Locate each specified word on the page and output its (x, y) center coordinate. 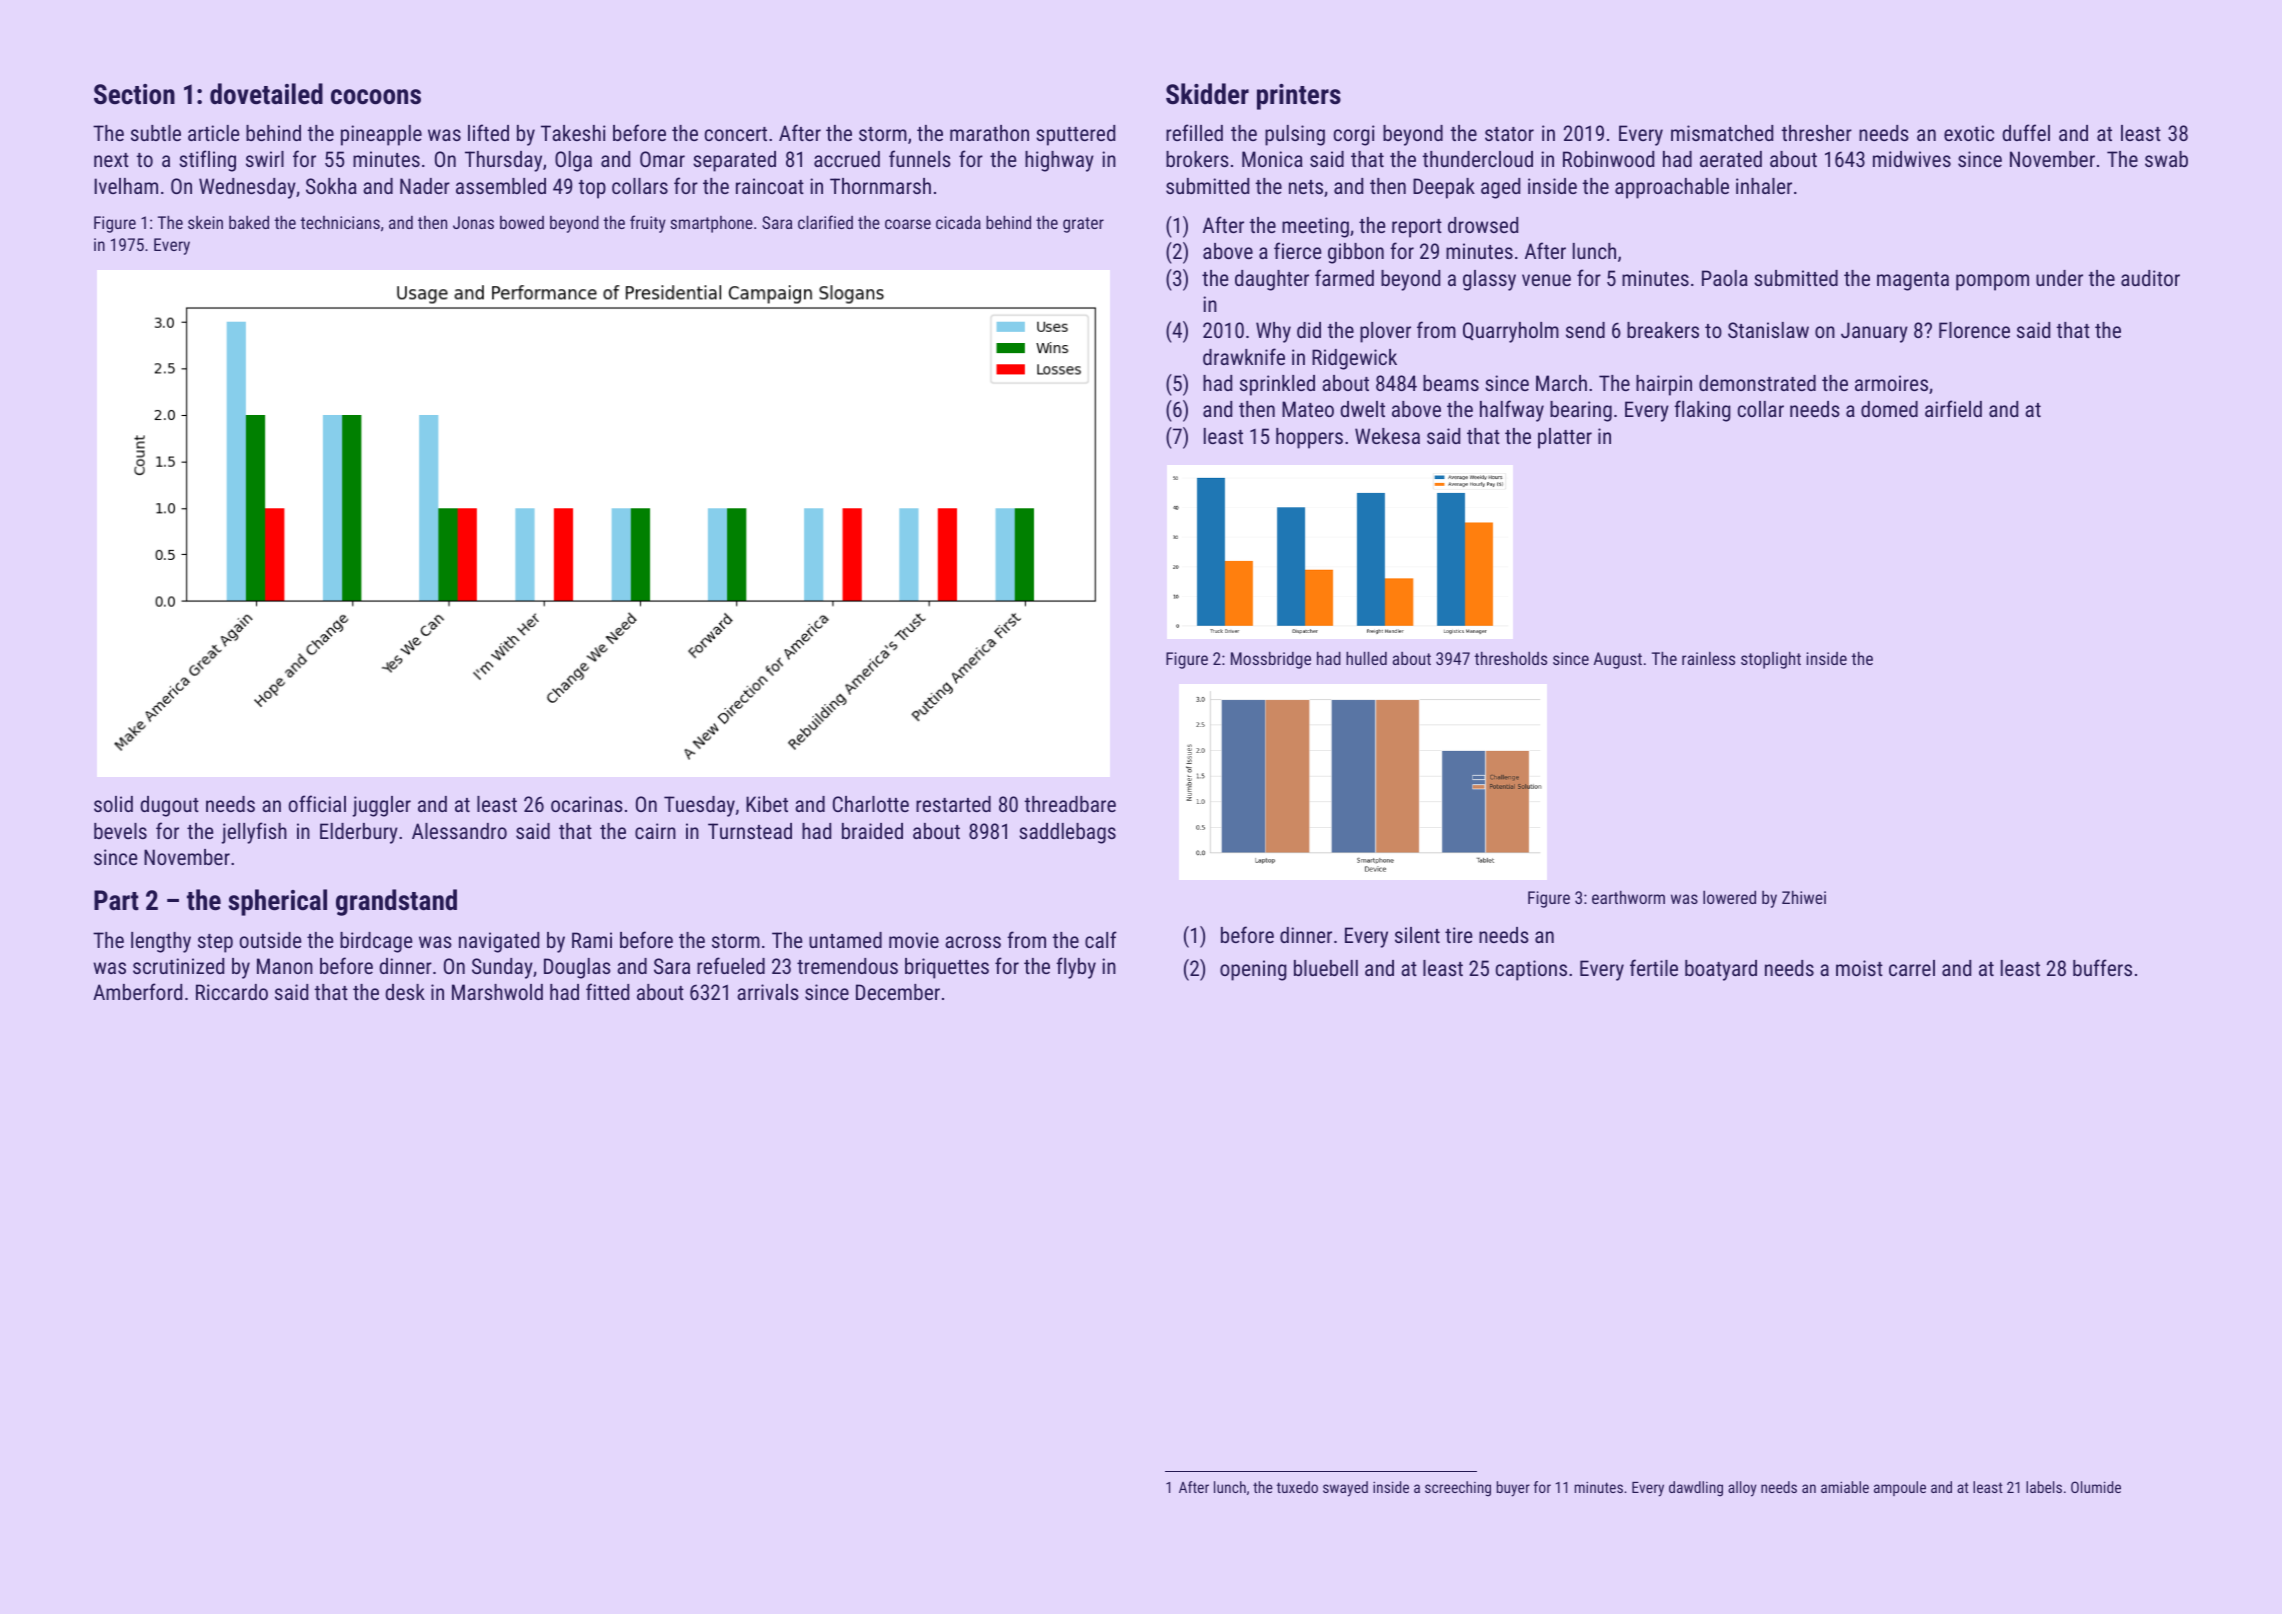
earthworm (1628, 897)
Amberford (137, 991)
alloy (1742, 1489)
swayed (1345, 1489)
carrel (1912, 968)
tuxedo (1297, 1487)
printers (1299, 97)
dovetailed (266, 94)
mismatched (1722, 133)
